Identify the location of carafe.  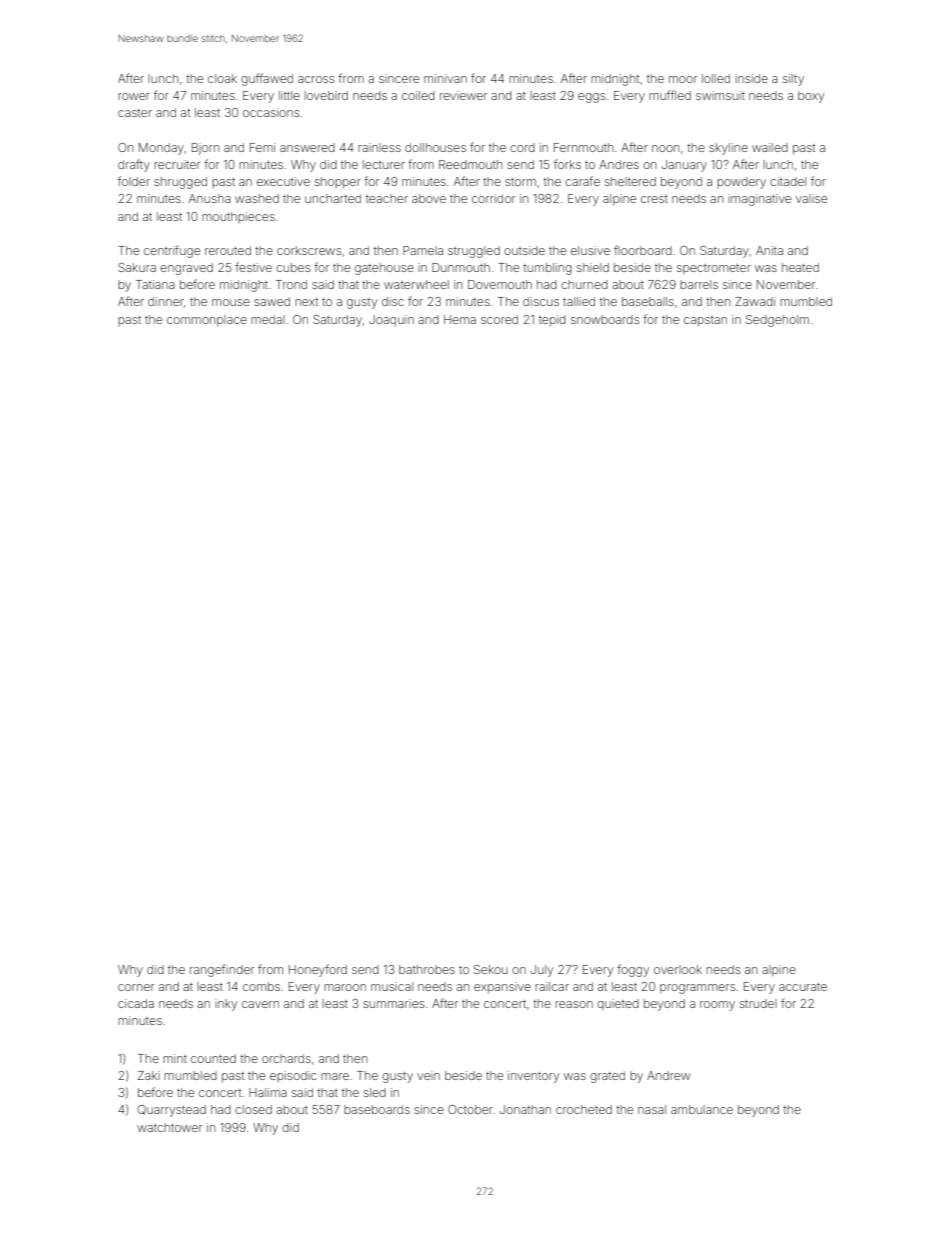
(582, 181).
